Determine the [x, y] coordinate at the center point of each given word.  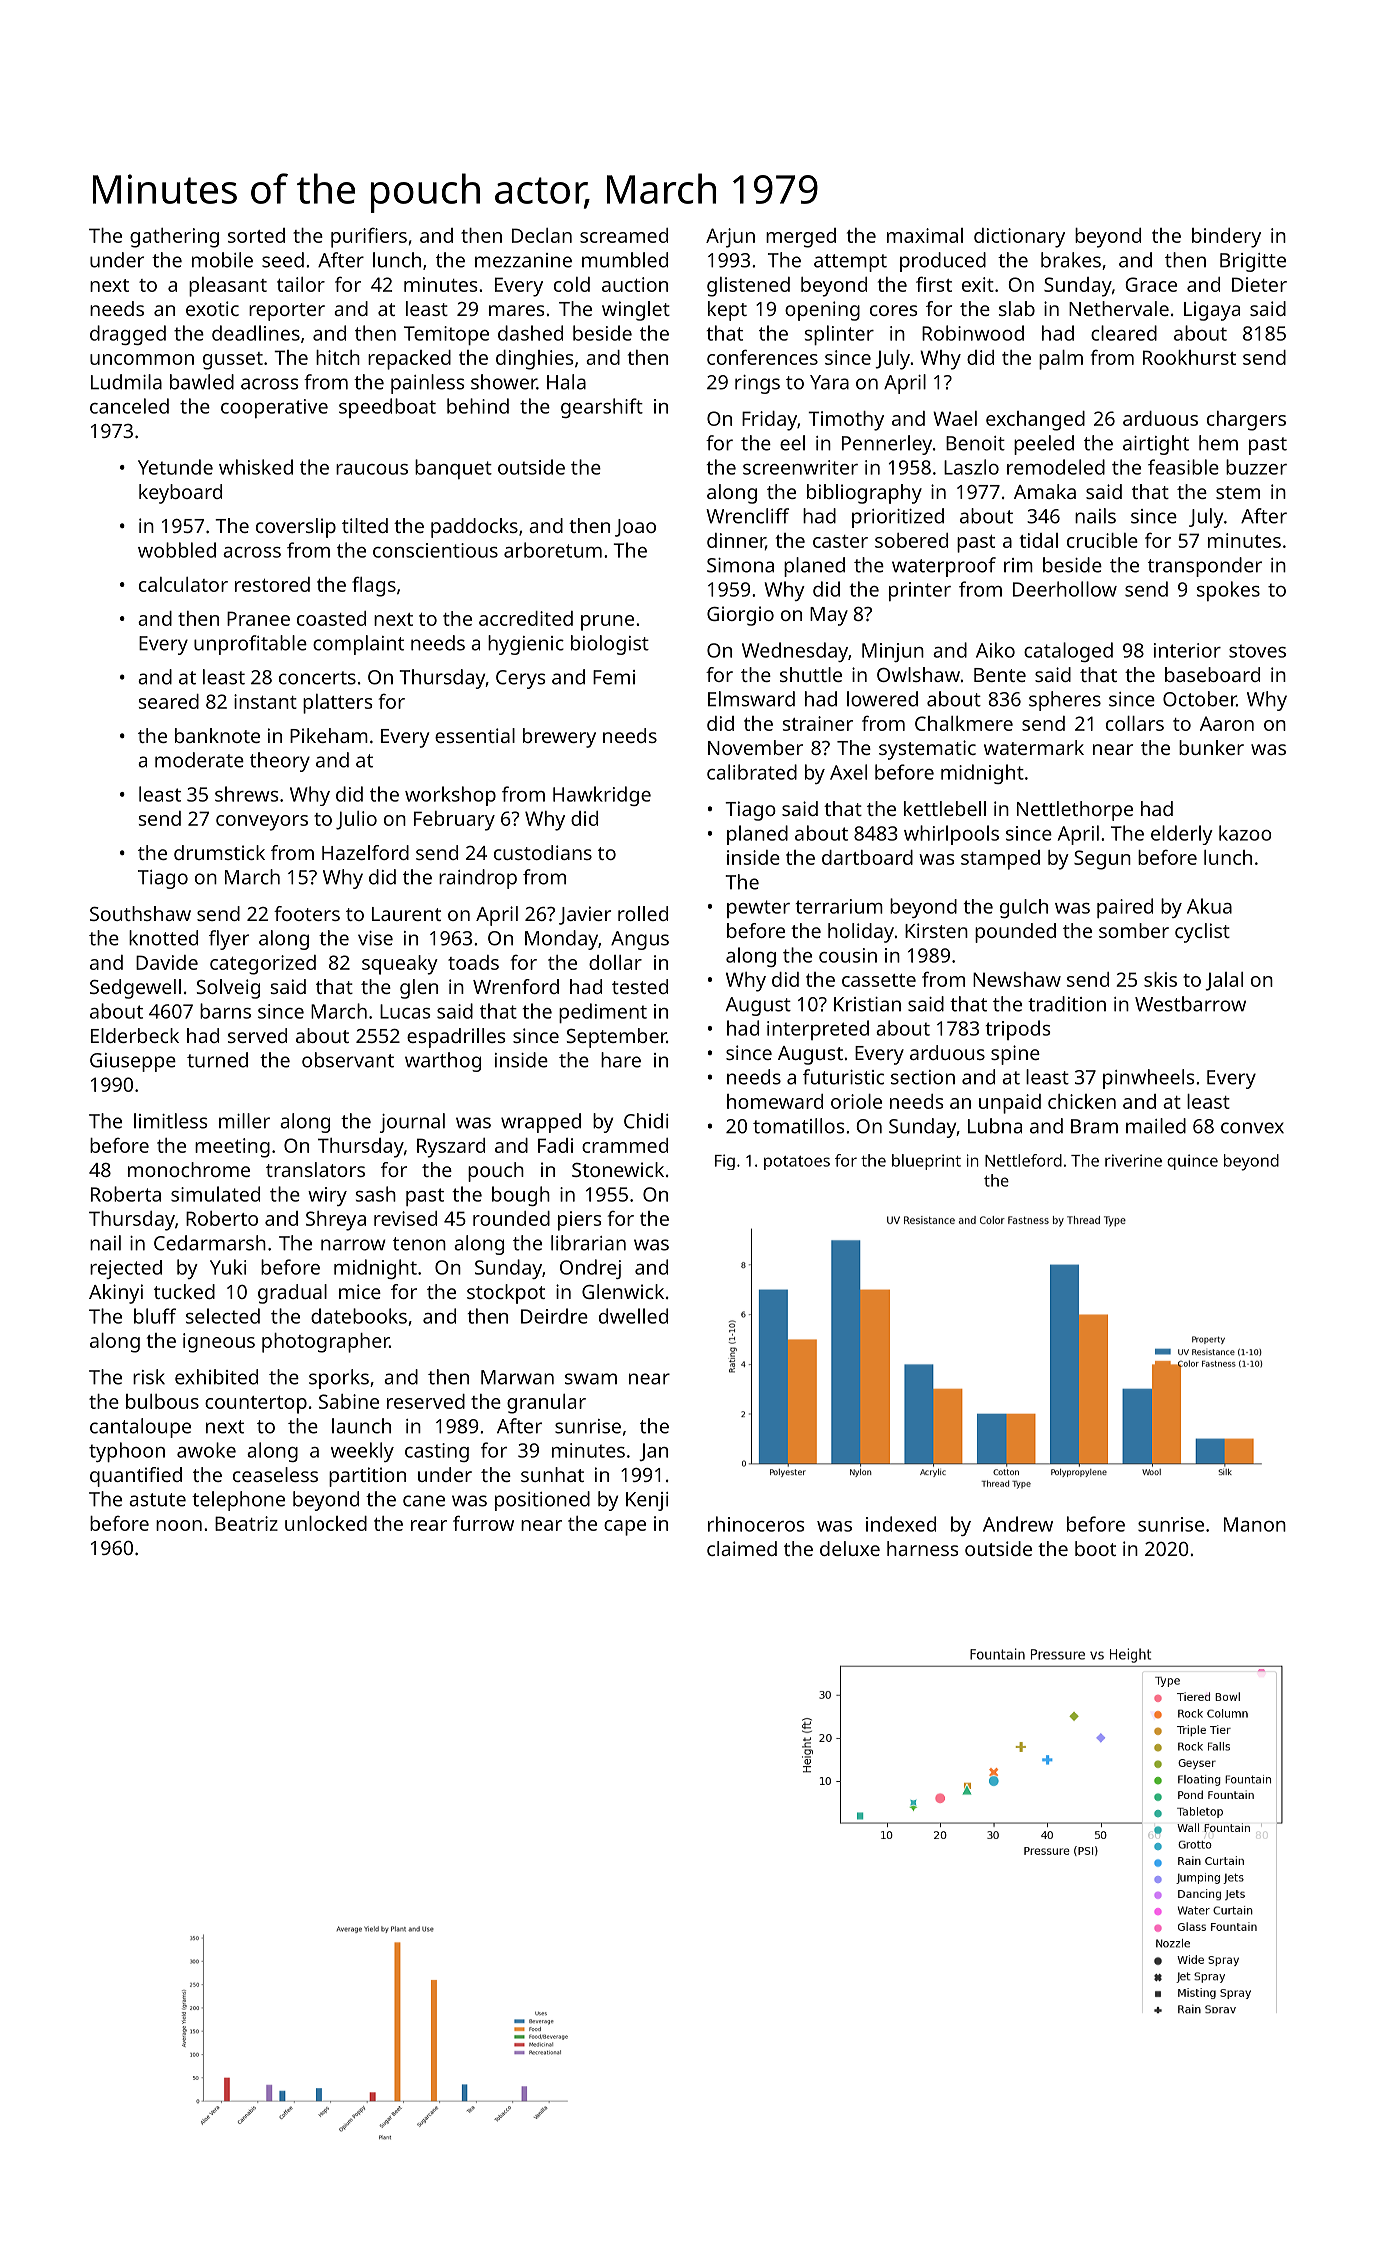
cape [625, 1528]
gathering [174, 238]
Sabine [349, 1401]
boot [1095, 1548]
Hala [566, 382]
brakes [1071, 260]
